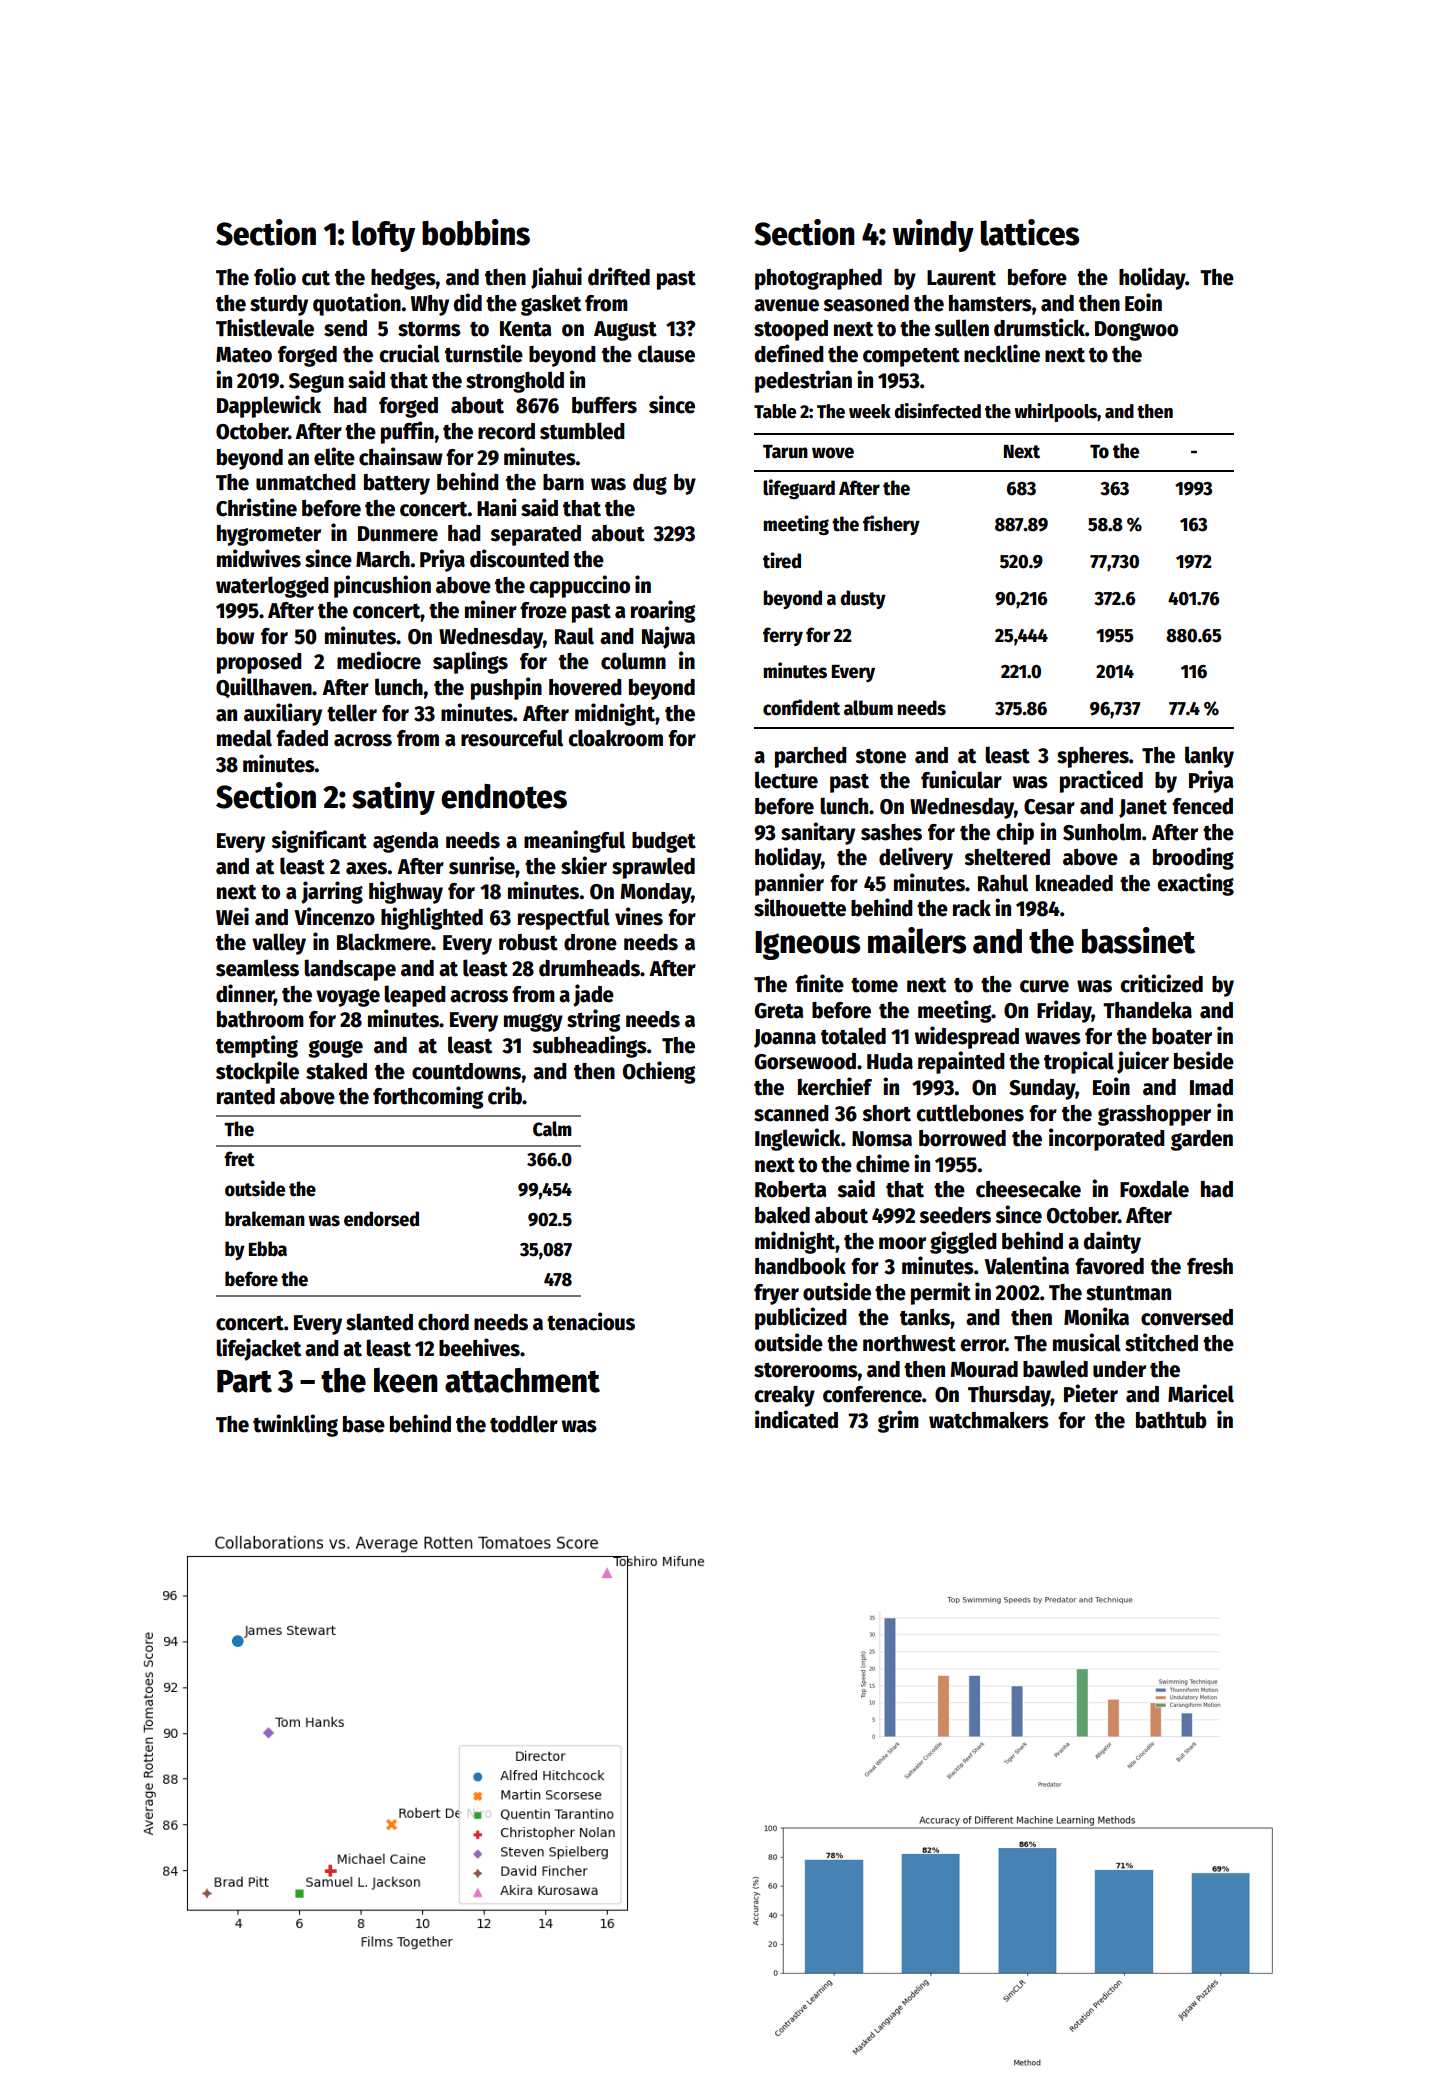 The image size is (1450, 2100). What do you see at coordinates (785, 452) in the document?
I see `Tarun` at bounding box center [785, 452].
